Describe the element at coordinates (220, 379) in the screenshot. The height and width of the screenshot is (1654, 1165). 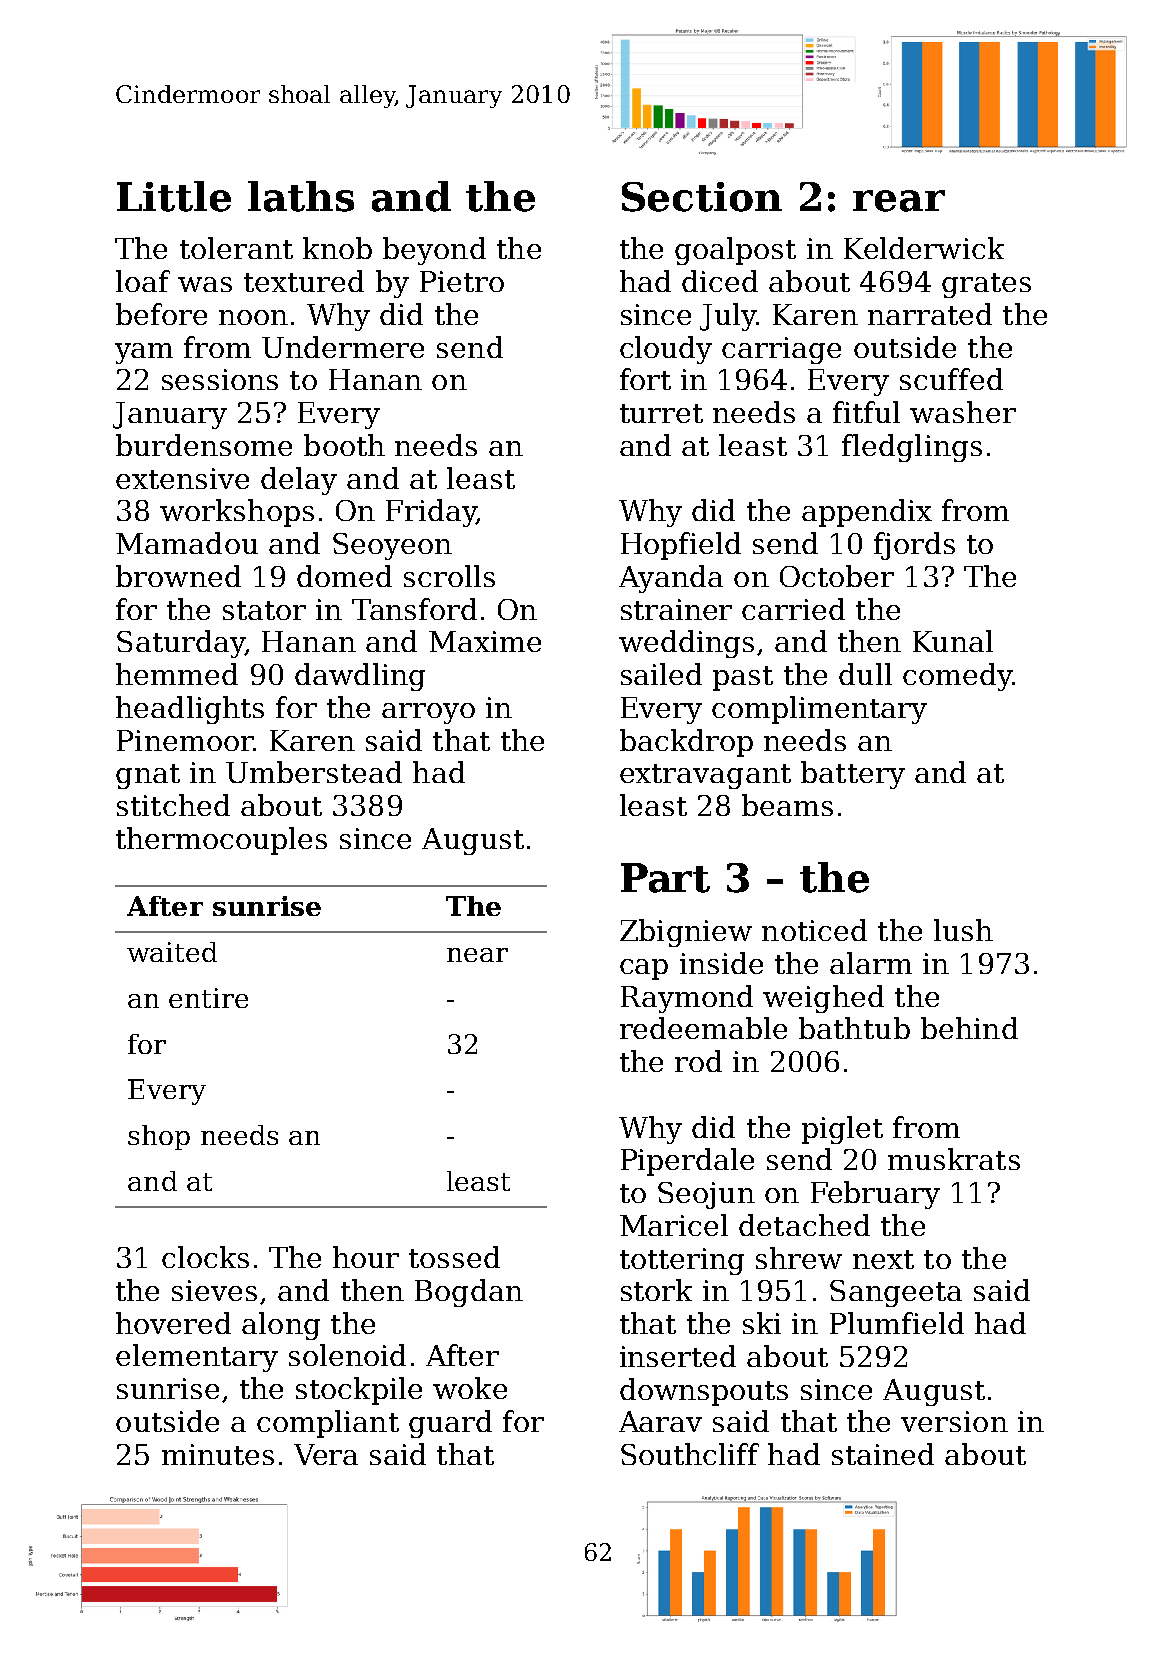
I see `sessions` at that location.
